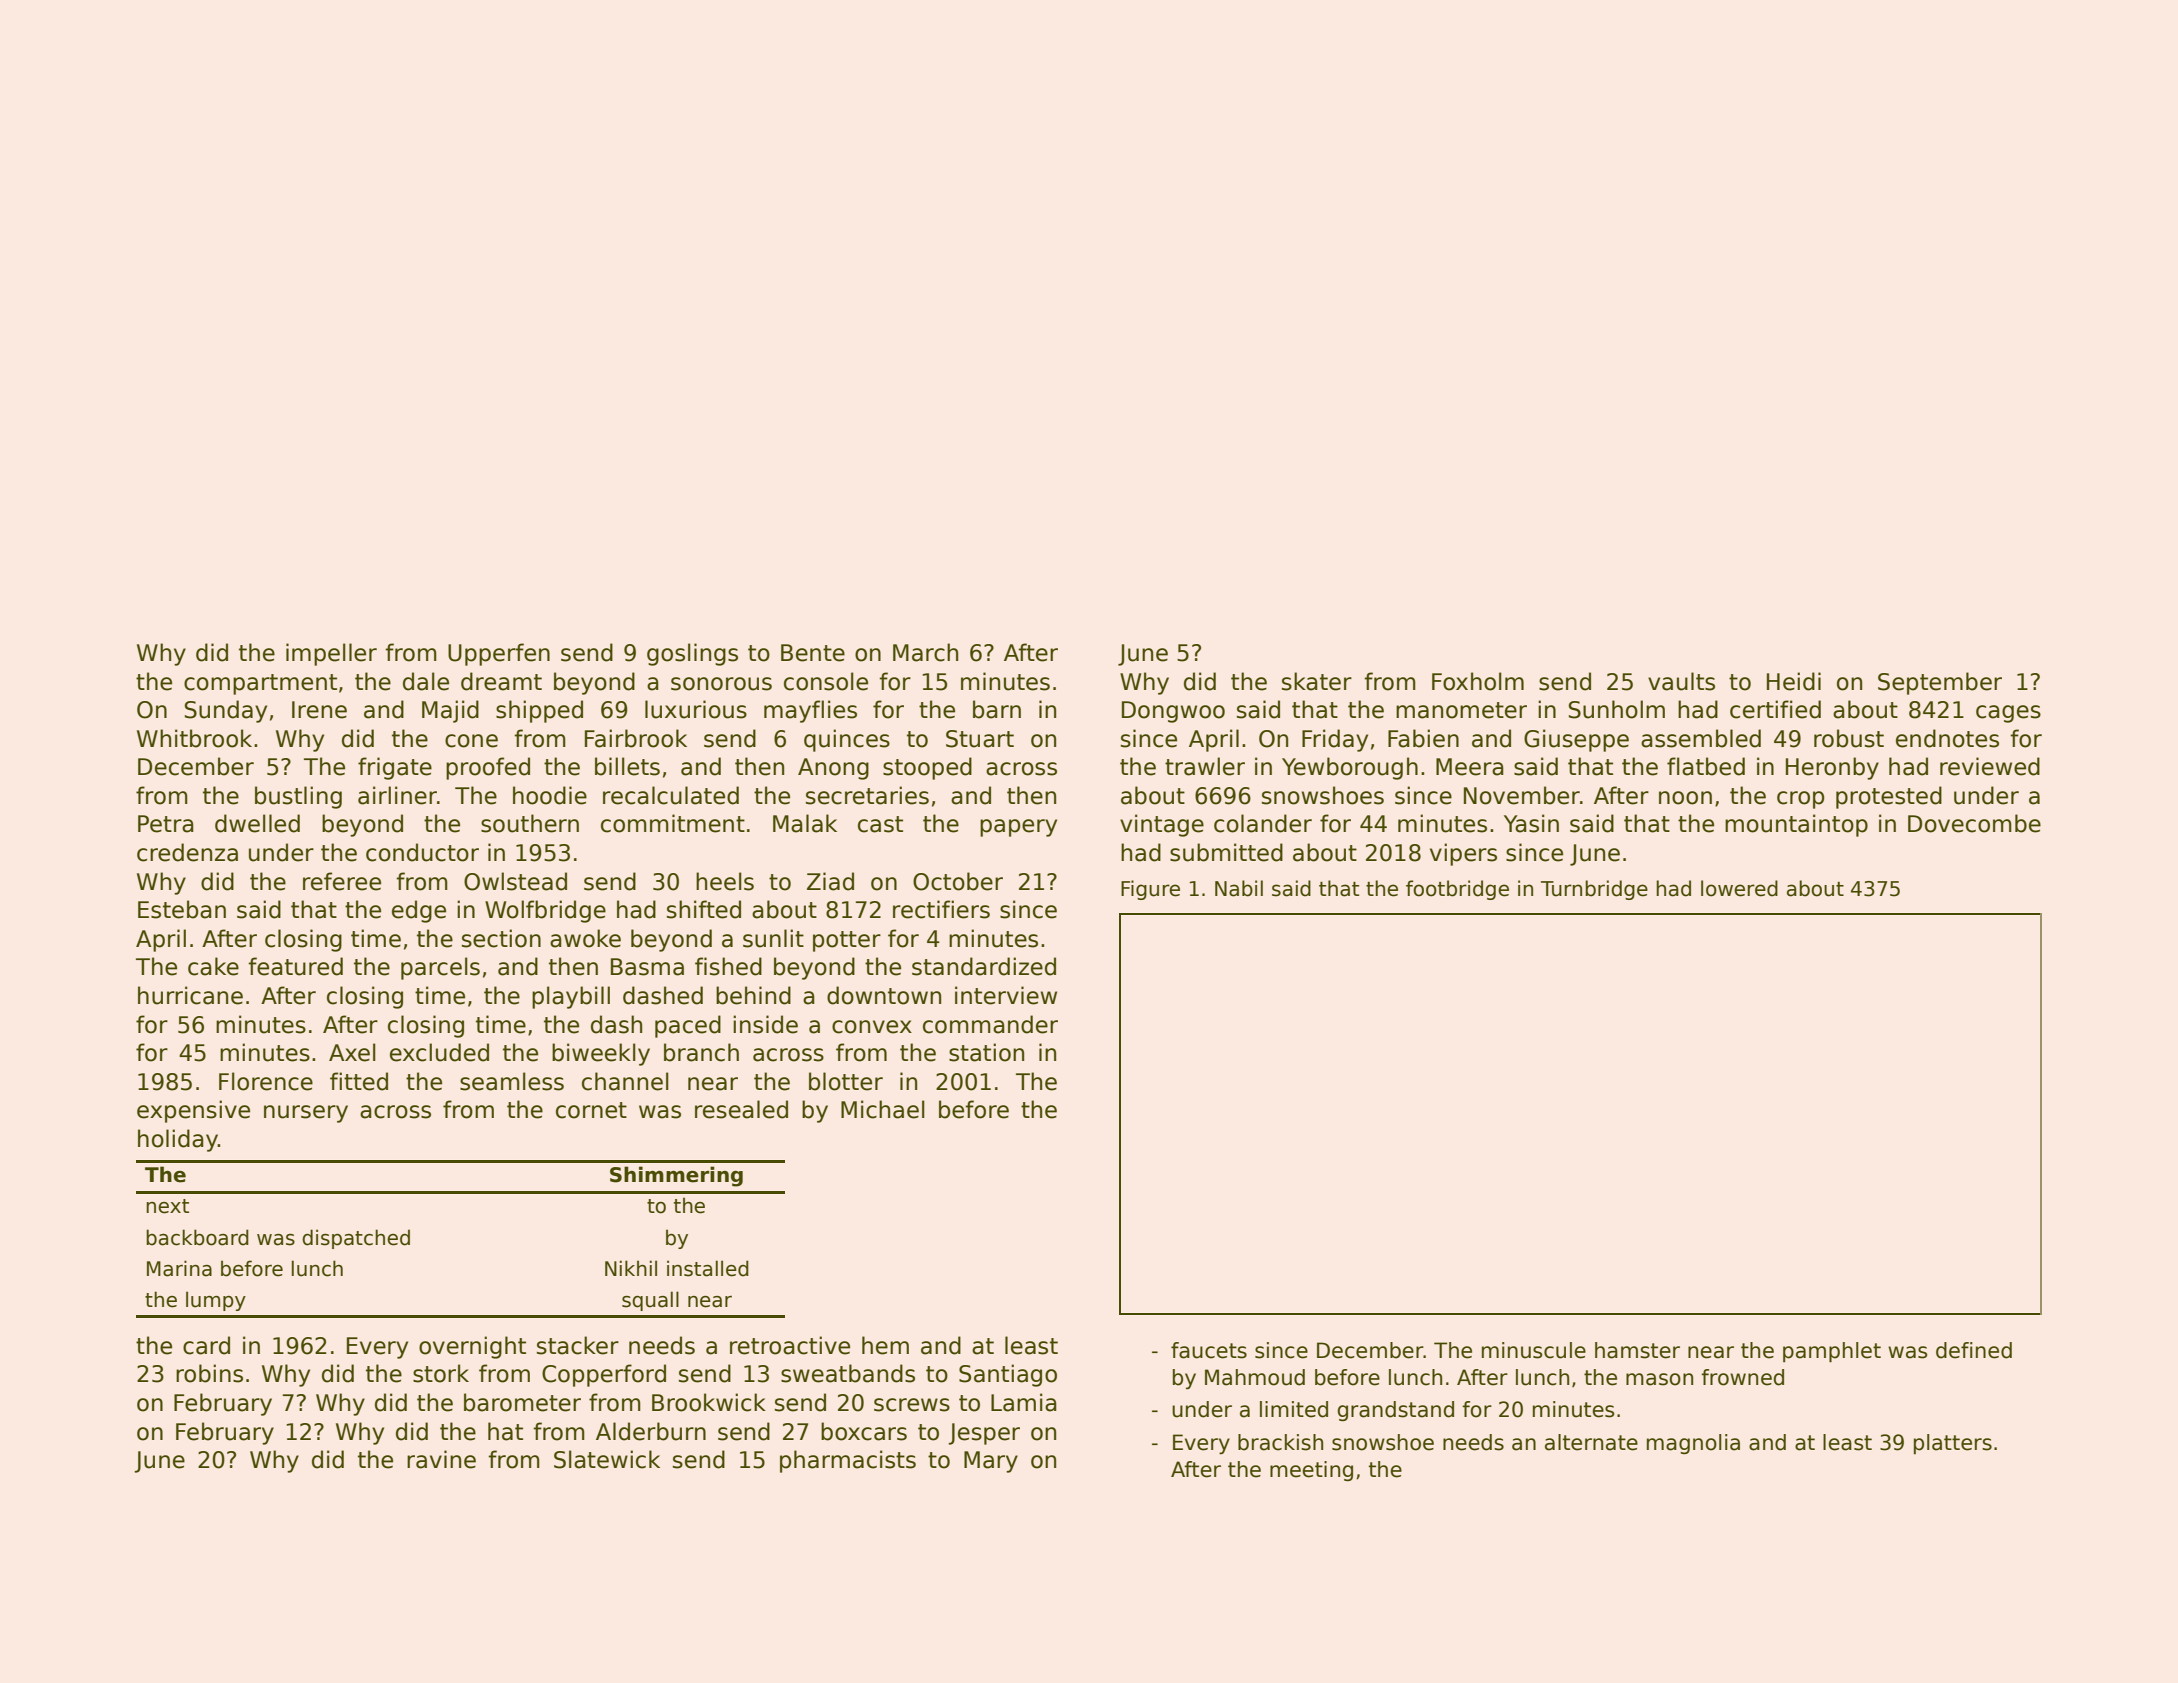 The width and height of the screenshot is (2178, 1683). What do you see at coordinates (1889, 797) in the screenshot?
I see `protested` at bounding box center [1889, 797].
